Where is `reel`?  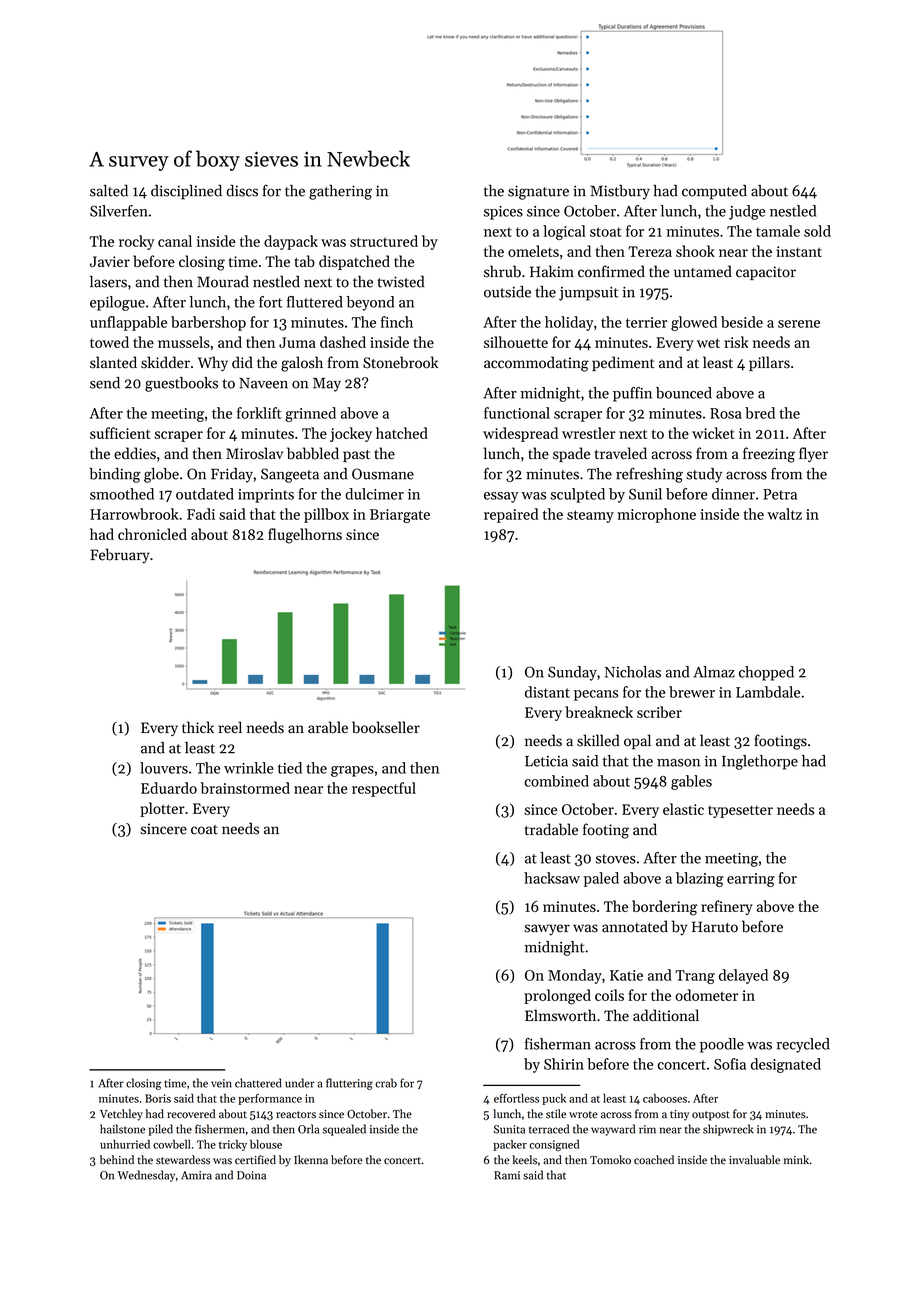
reel is located at coordinates (230, 727).
